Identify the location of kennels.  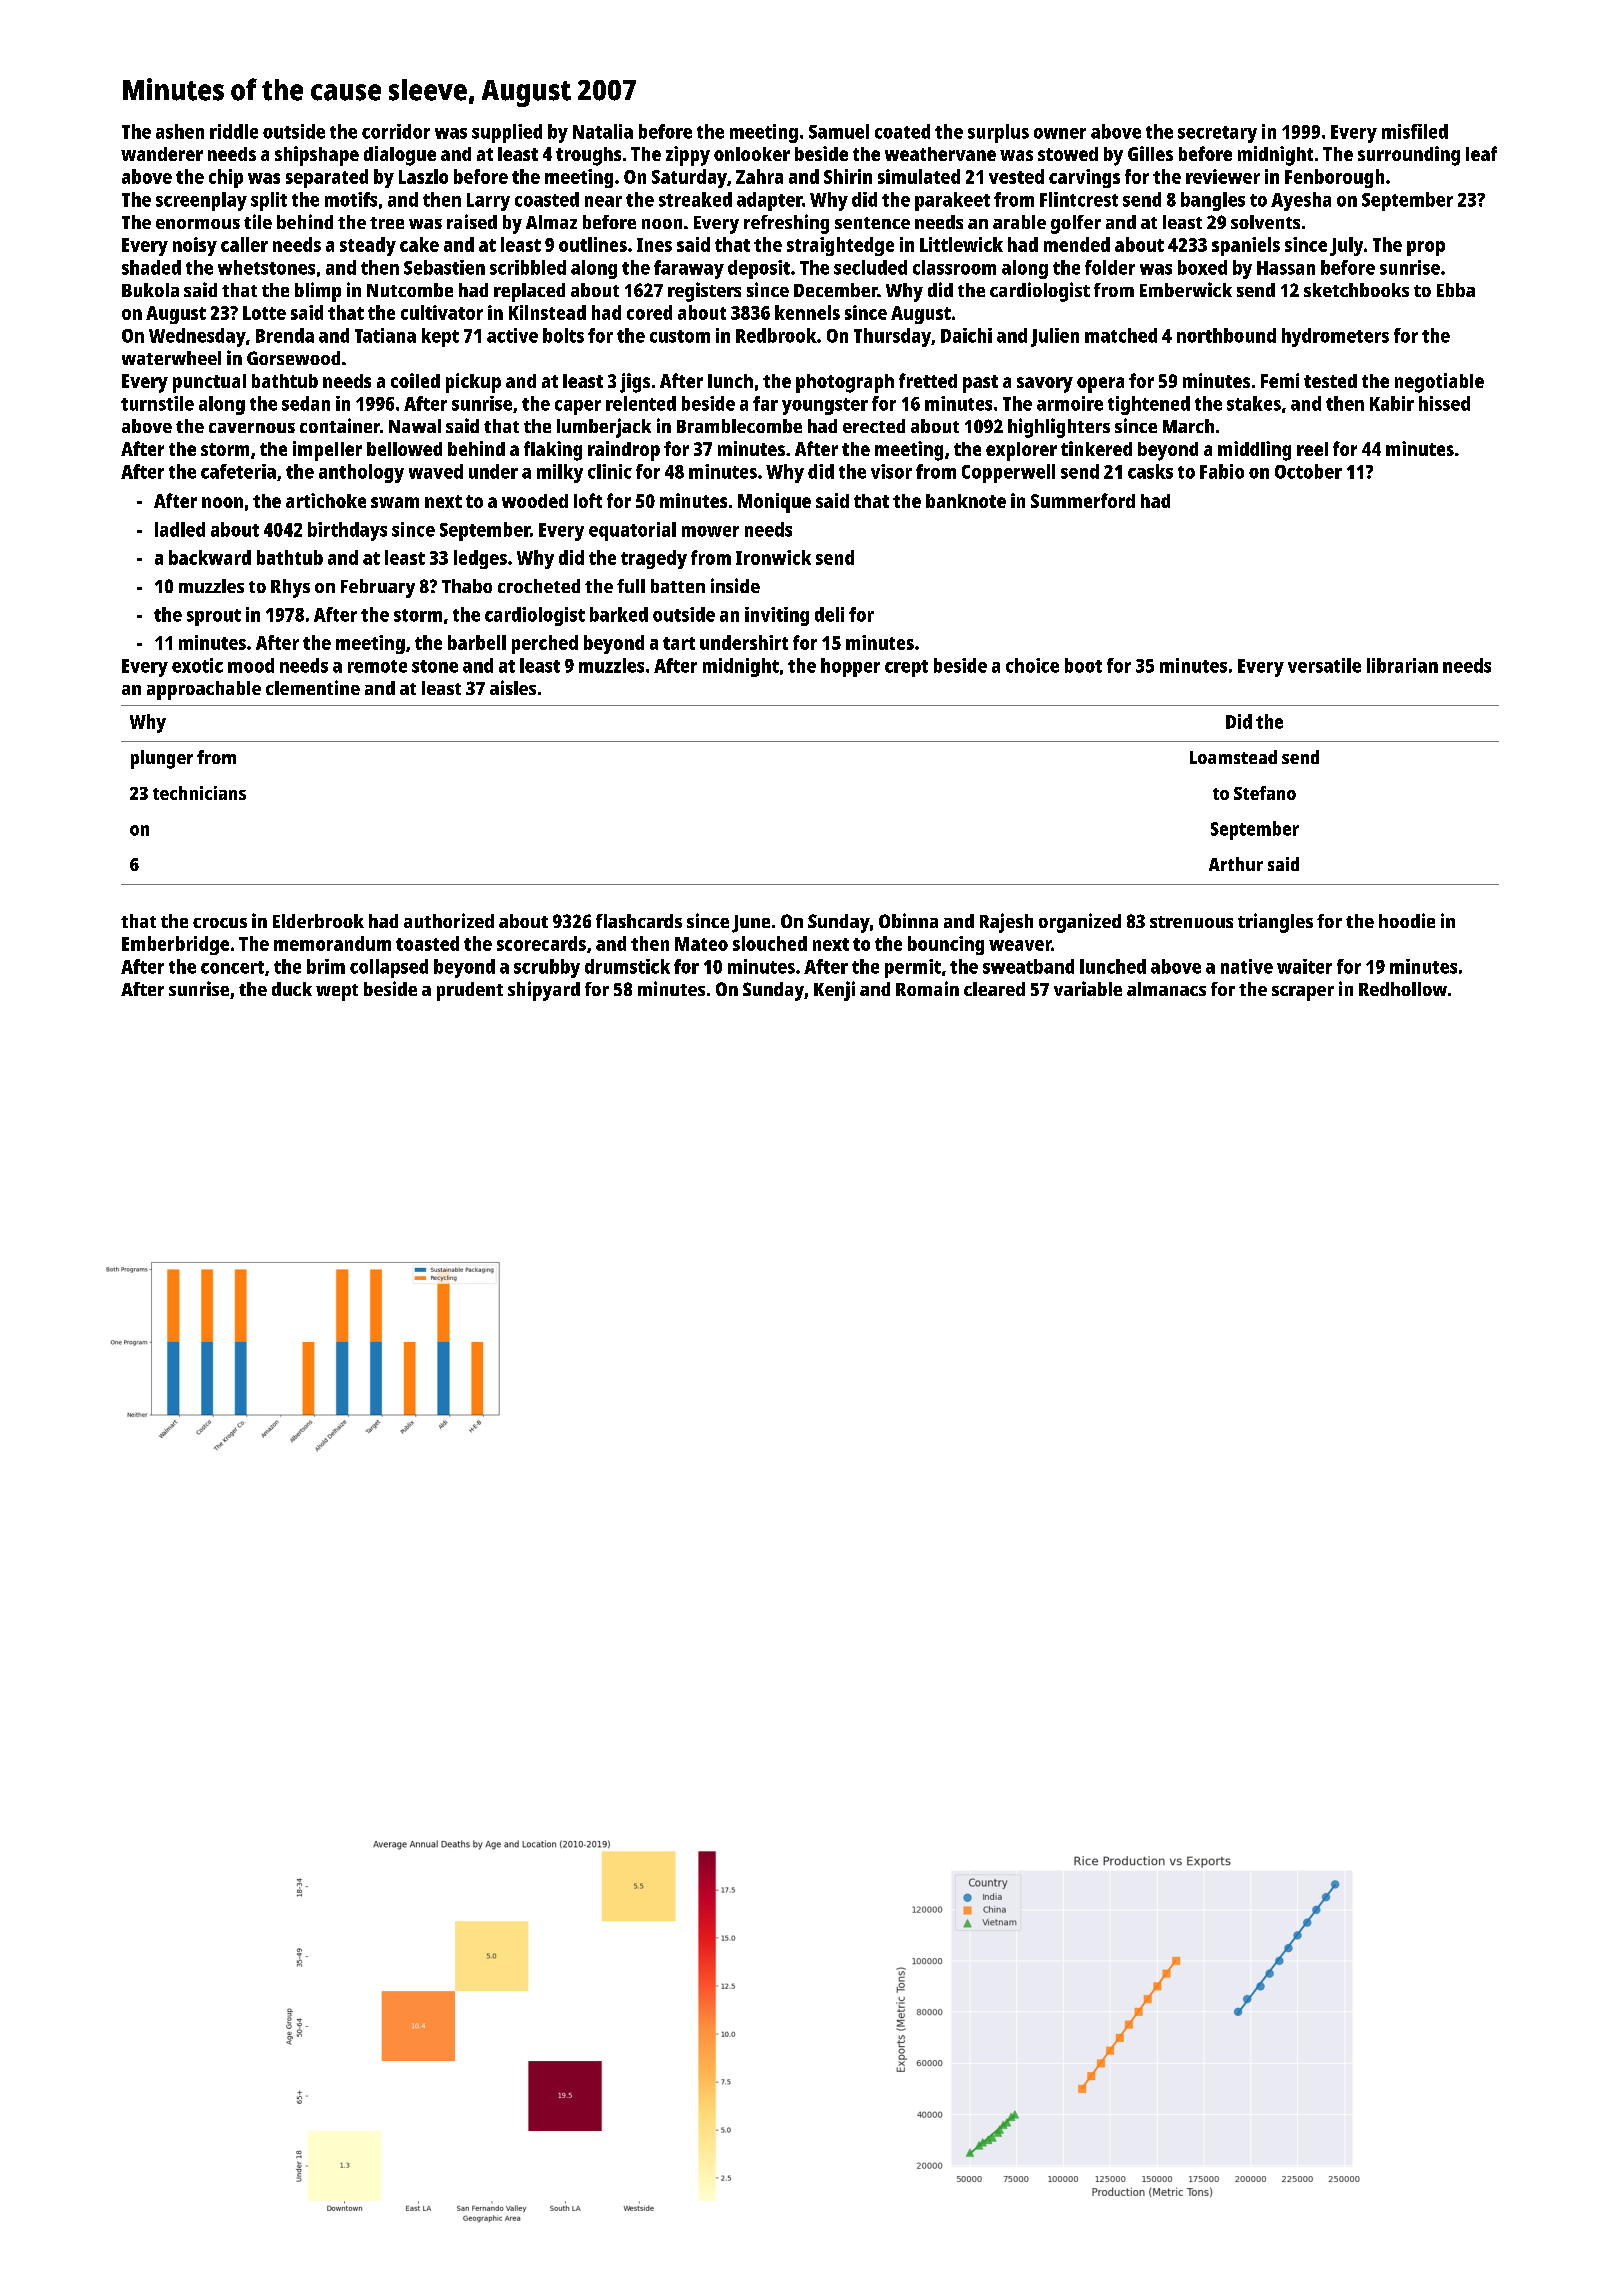
(807, 312).
